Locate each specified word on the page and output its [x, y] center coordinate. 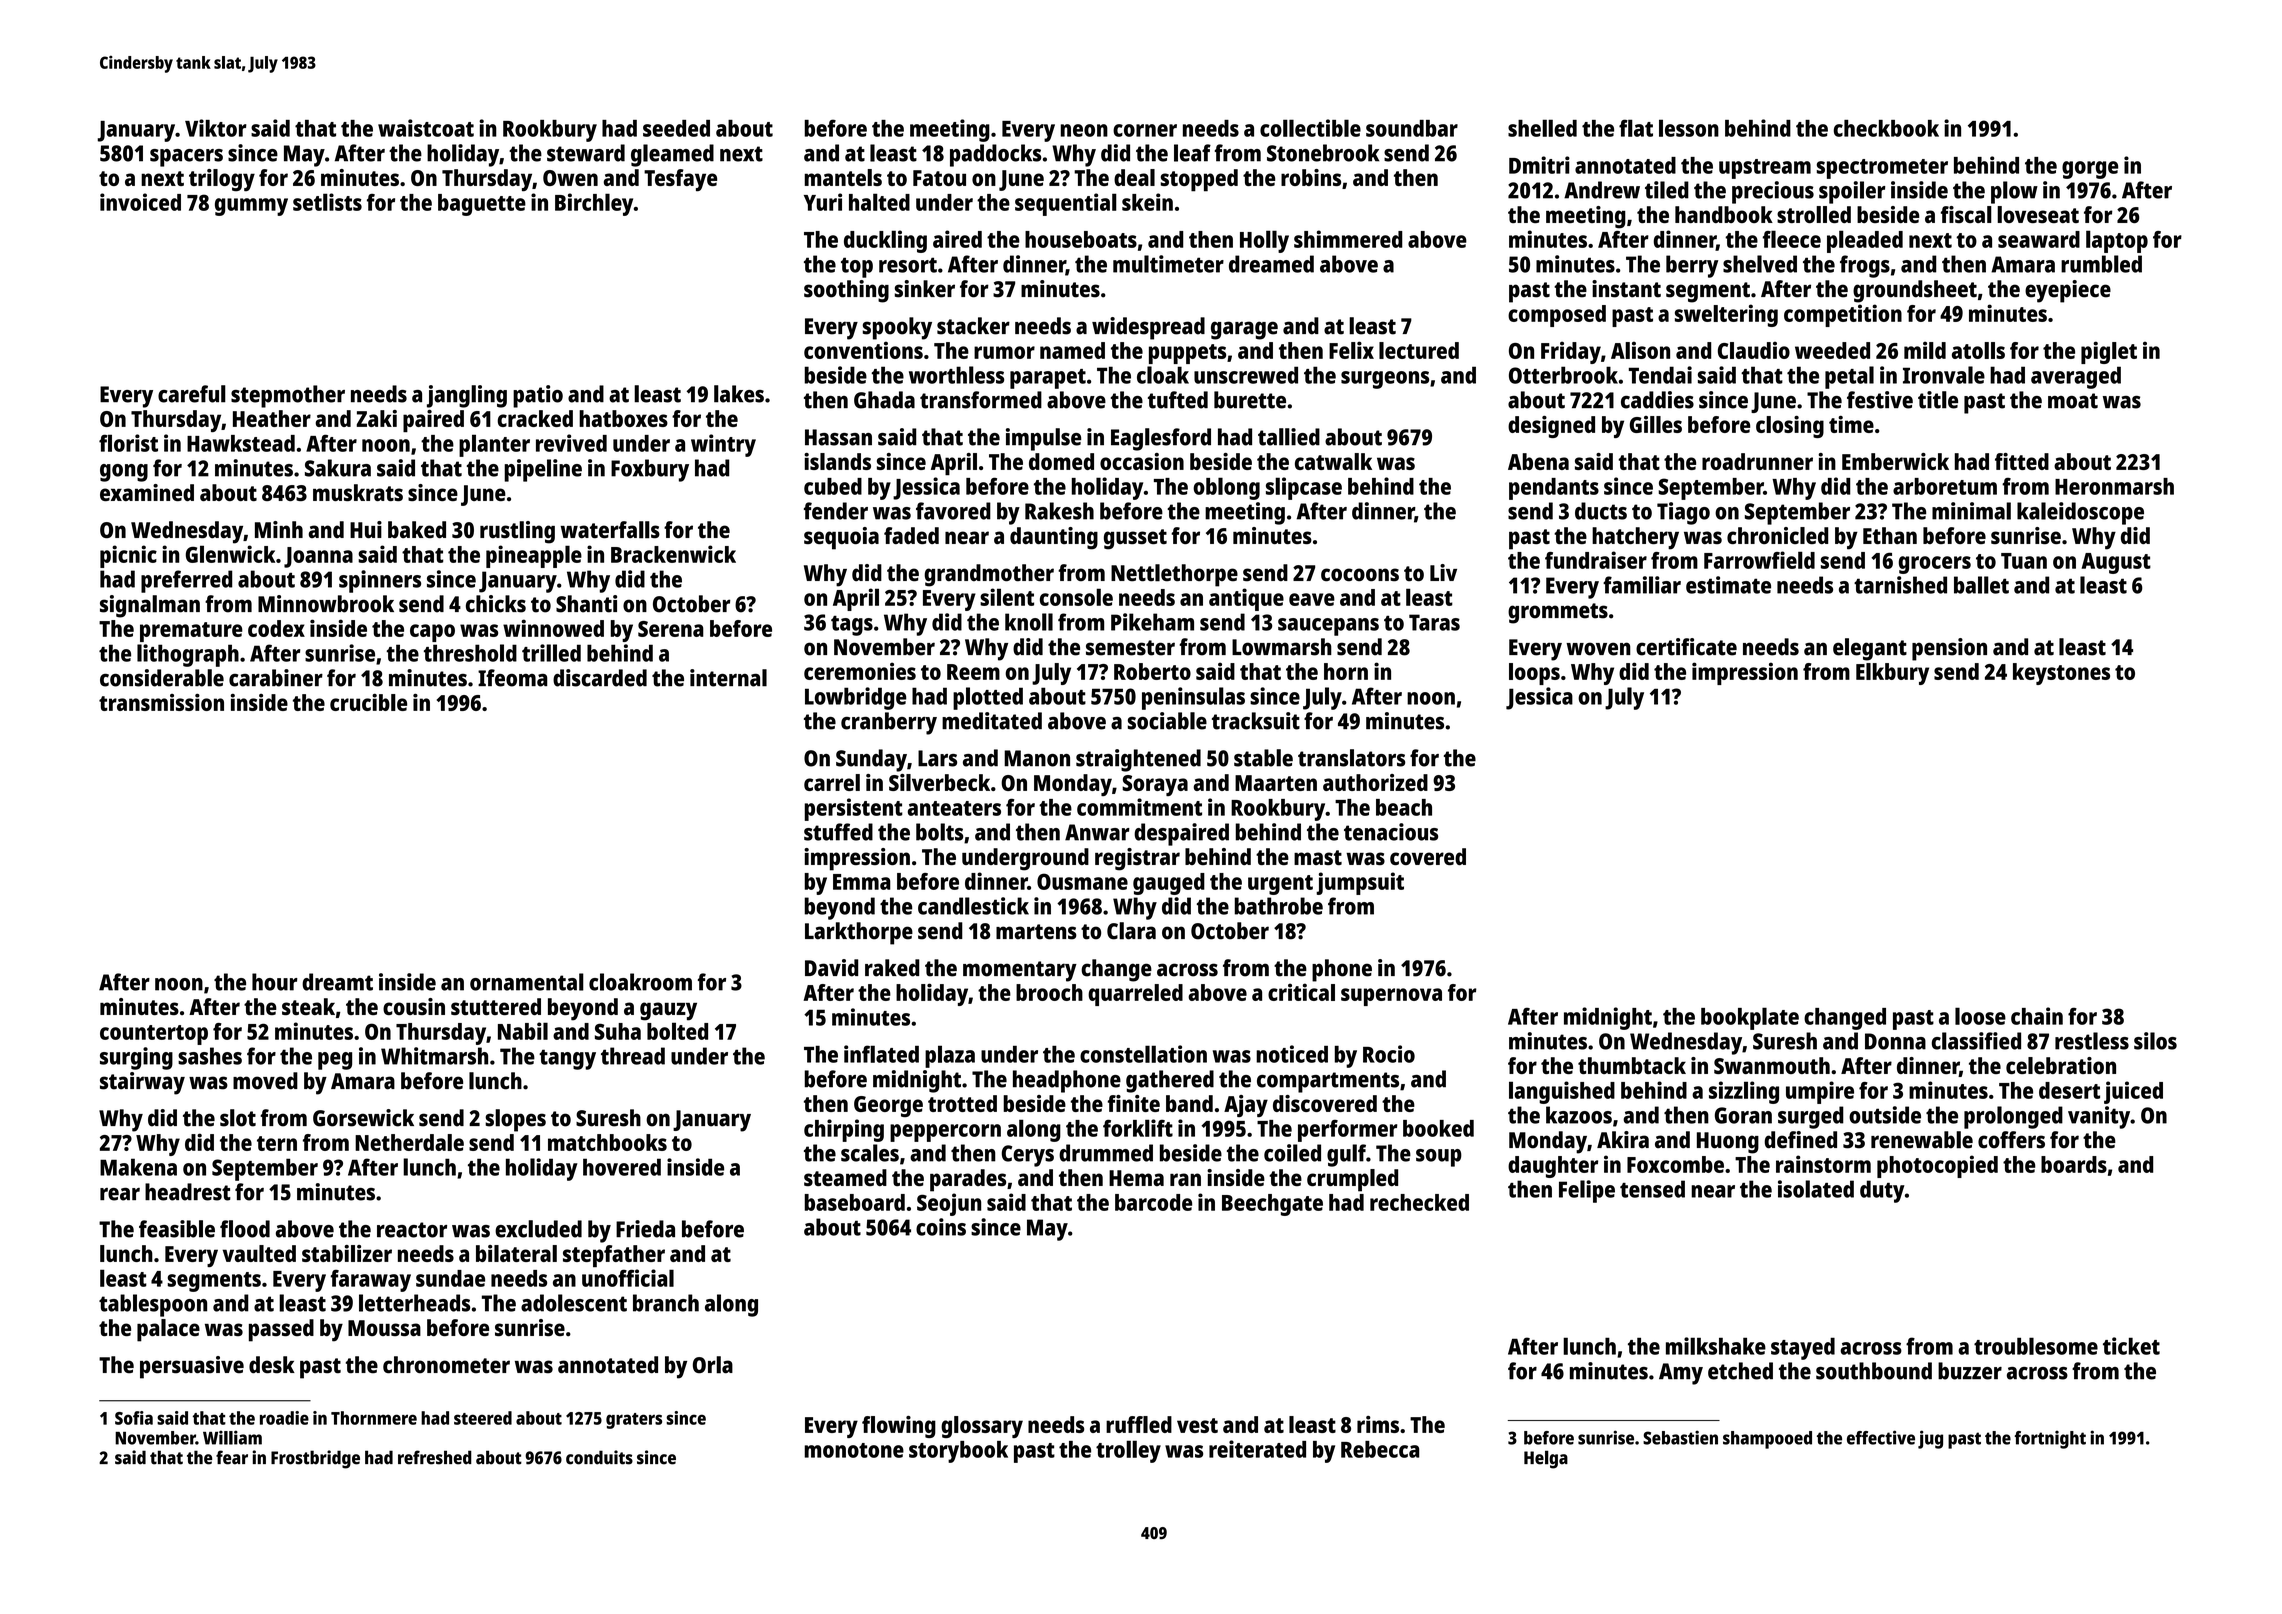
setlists [327, 202]
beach [1404, 807]
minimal [1971, 511]
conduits [599, 1457]
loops [1534, 674]
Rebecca [1380, 1449]
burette [1250, 400]
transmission [161, 702]
